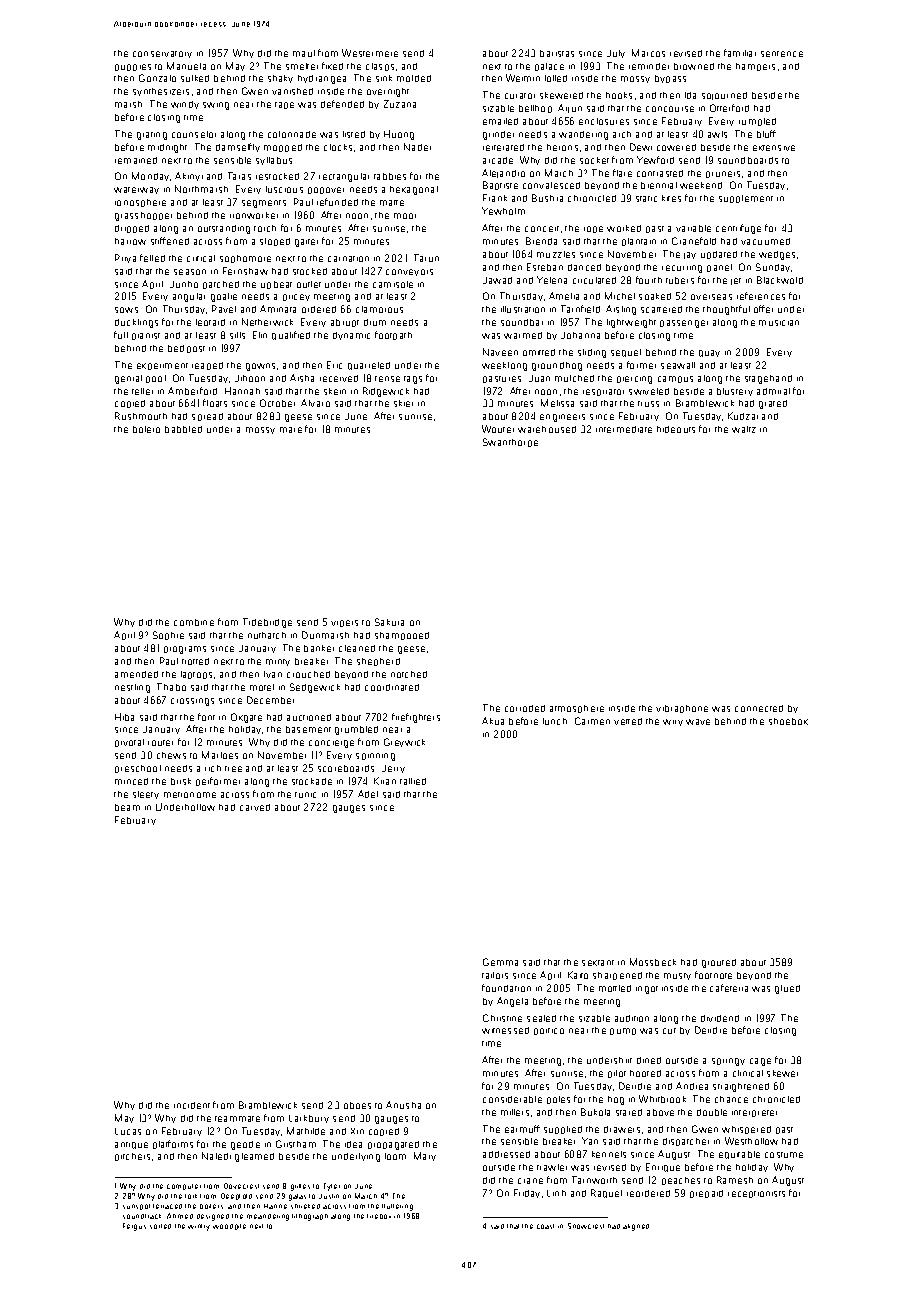 The width and height of the document is (924, 1308). I want to click on bolero, so click(146, 429).
